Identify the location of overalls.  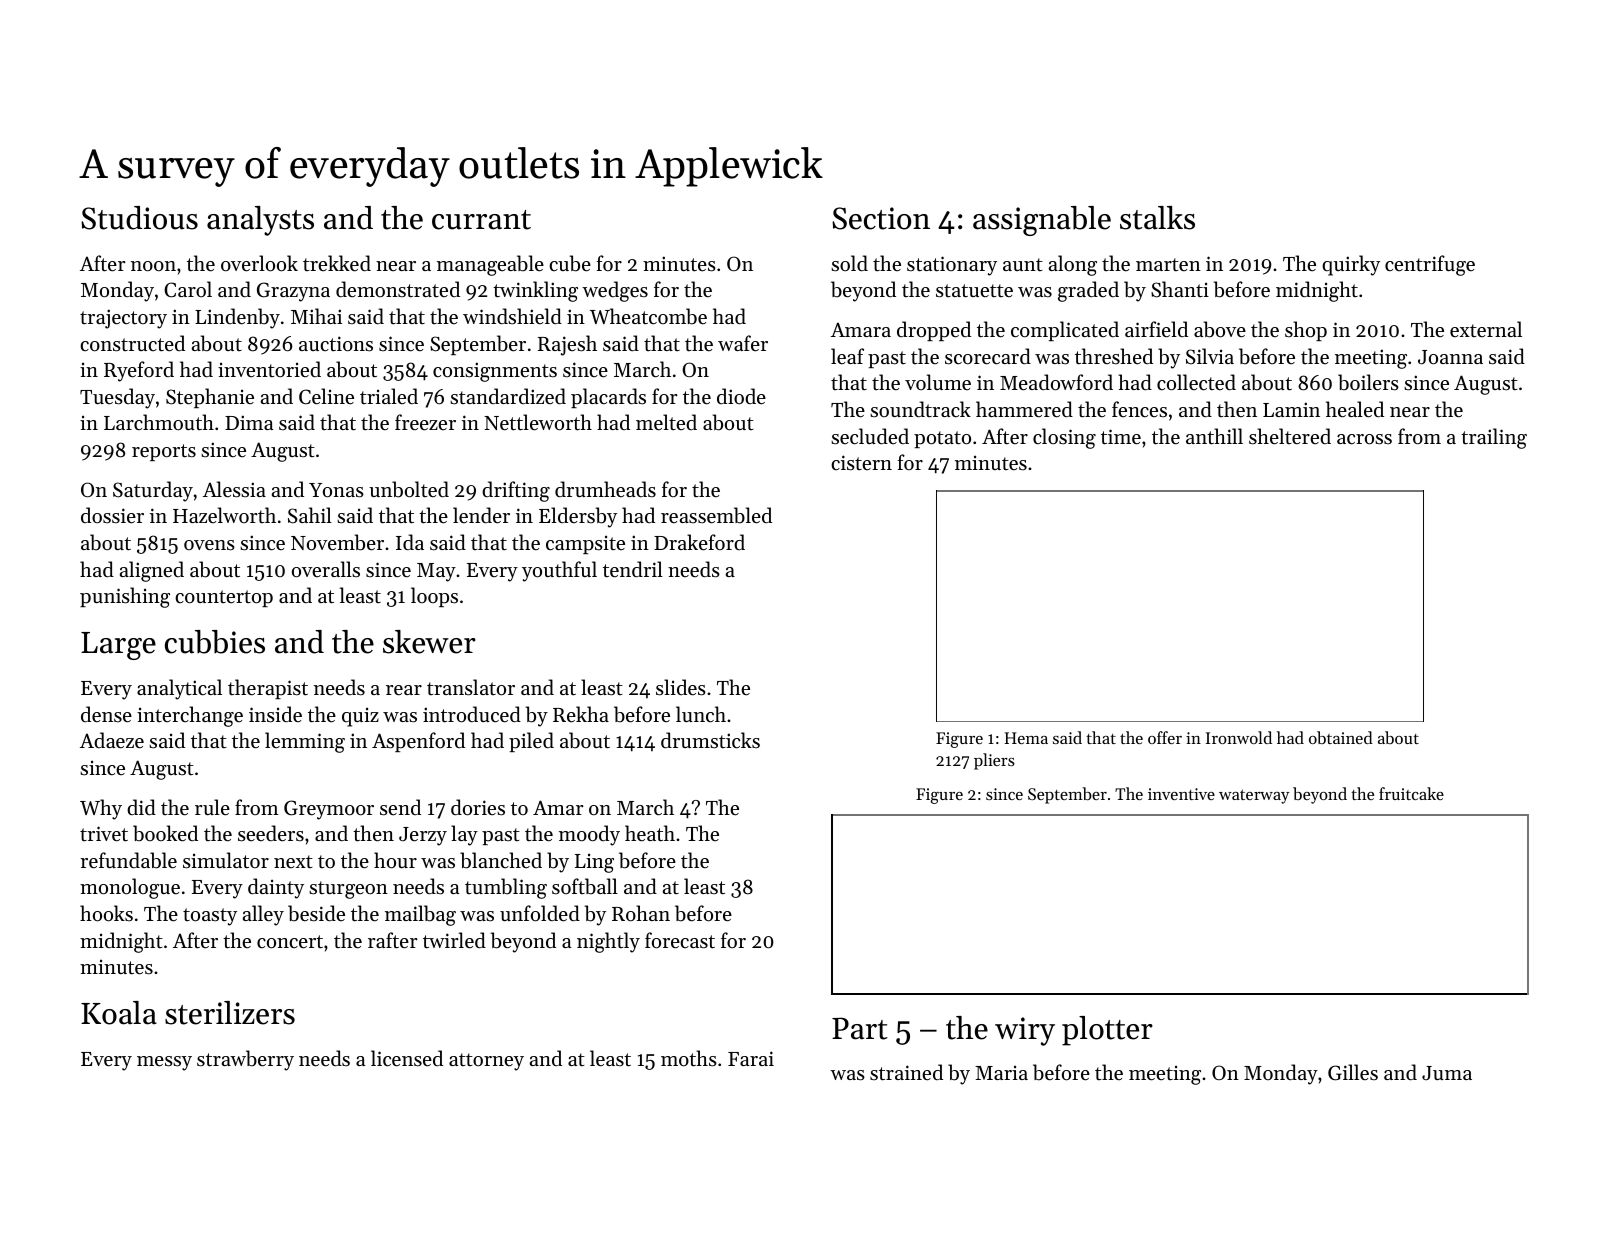
(326, 569).
